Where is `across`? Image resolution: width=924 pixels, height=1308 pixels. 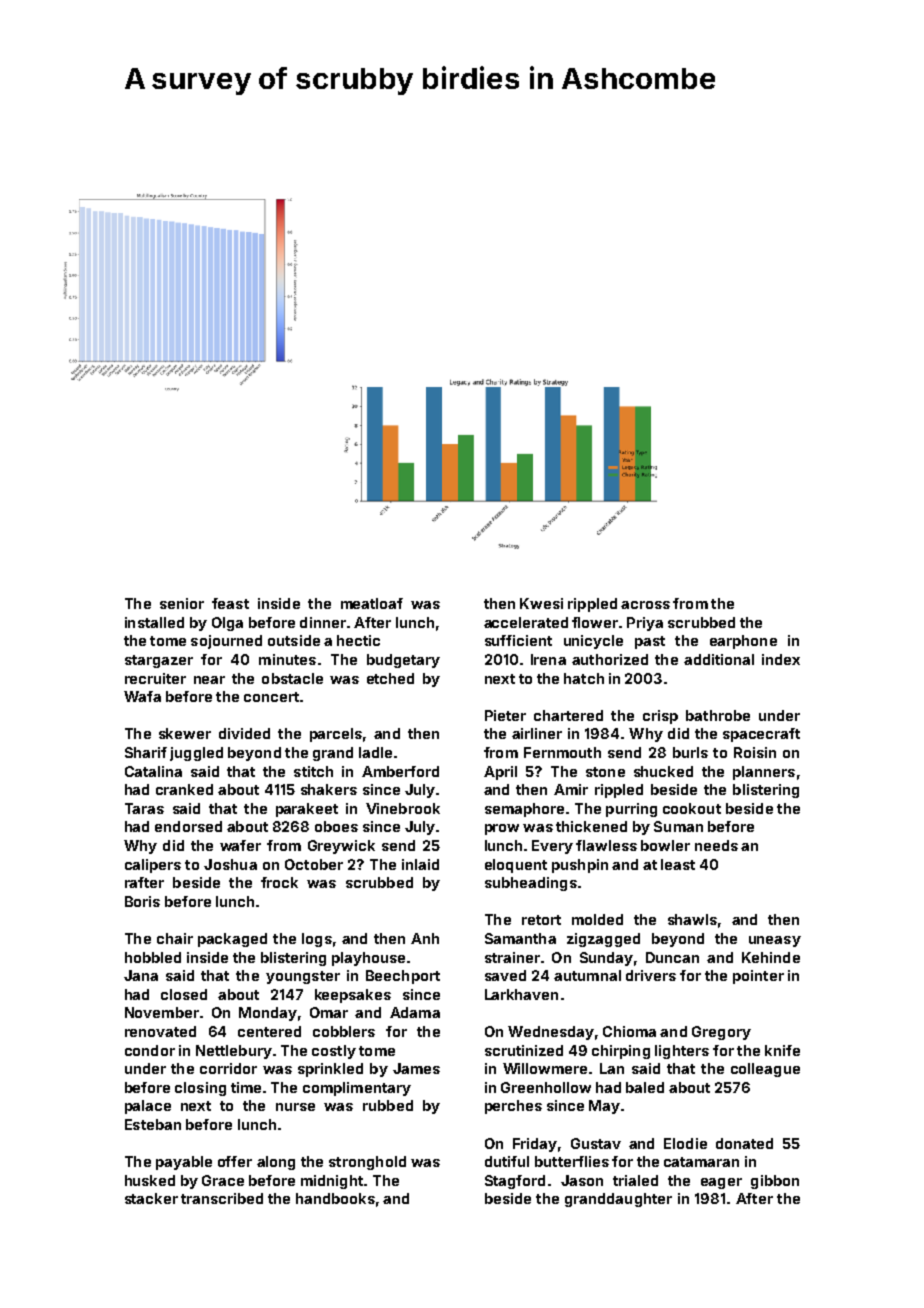
across is located at coordinates (645, 605).
